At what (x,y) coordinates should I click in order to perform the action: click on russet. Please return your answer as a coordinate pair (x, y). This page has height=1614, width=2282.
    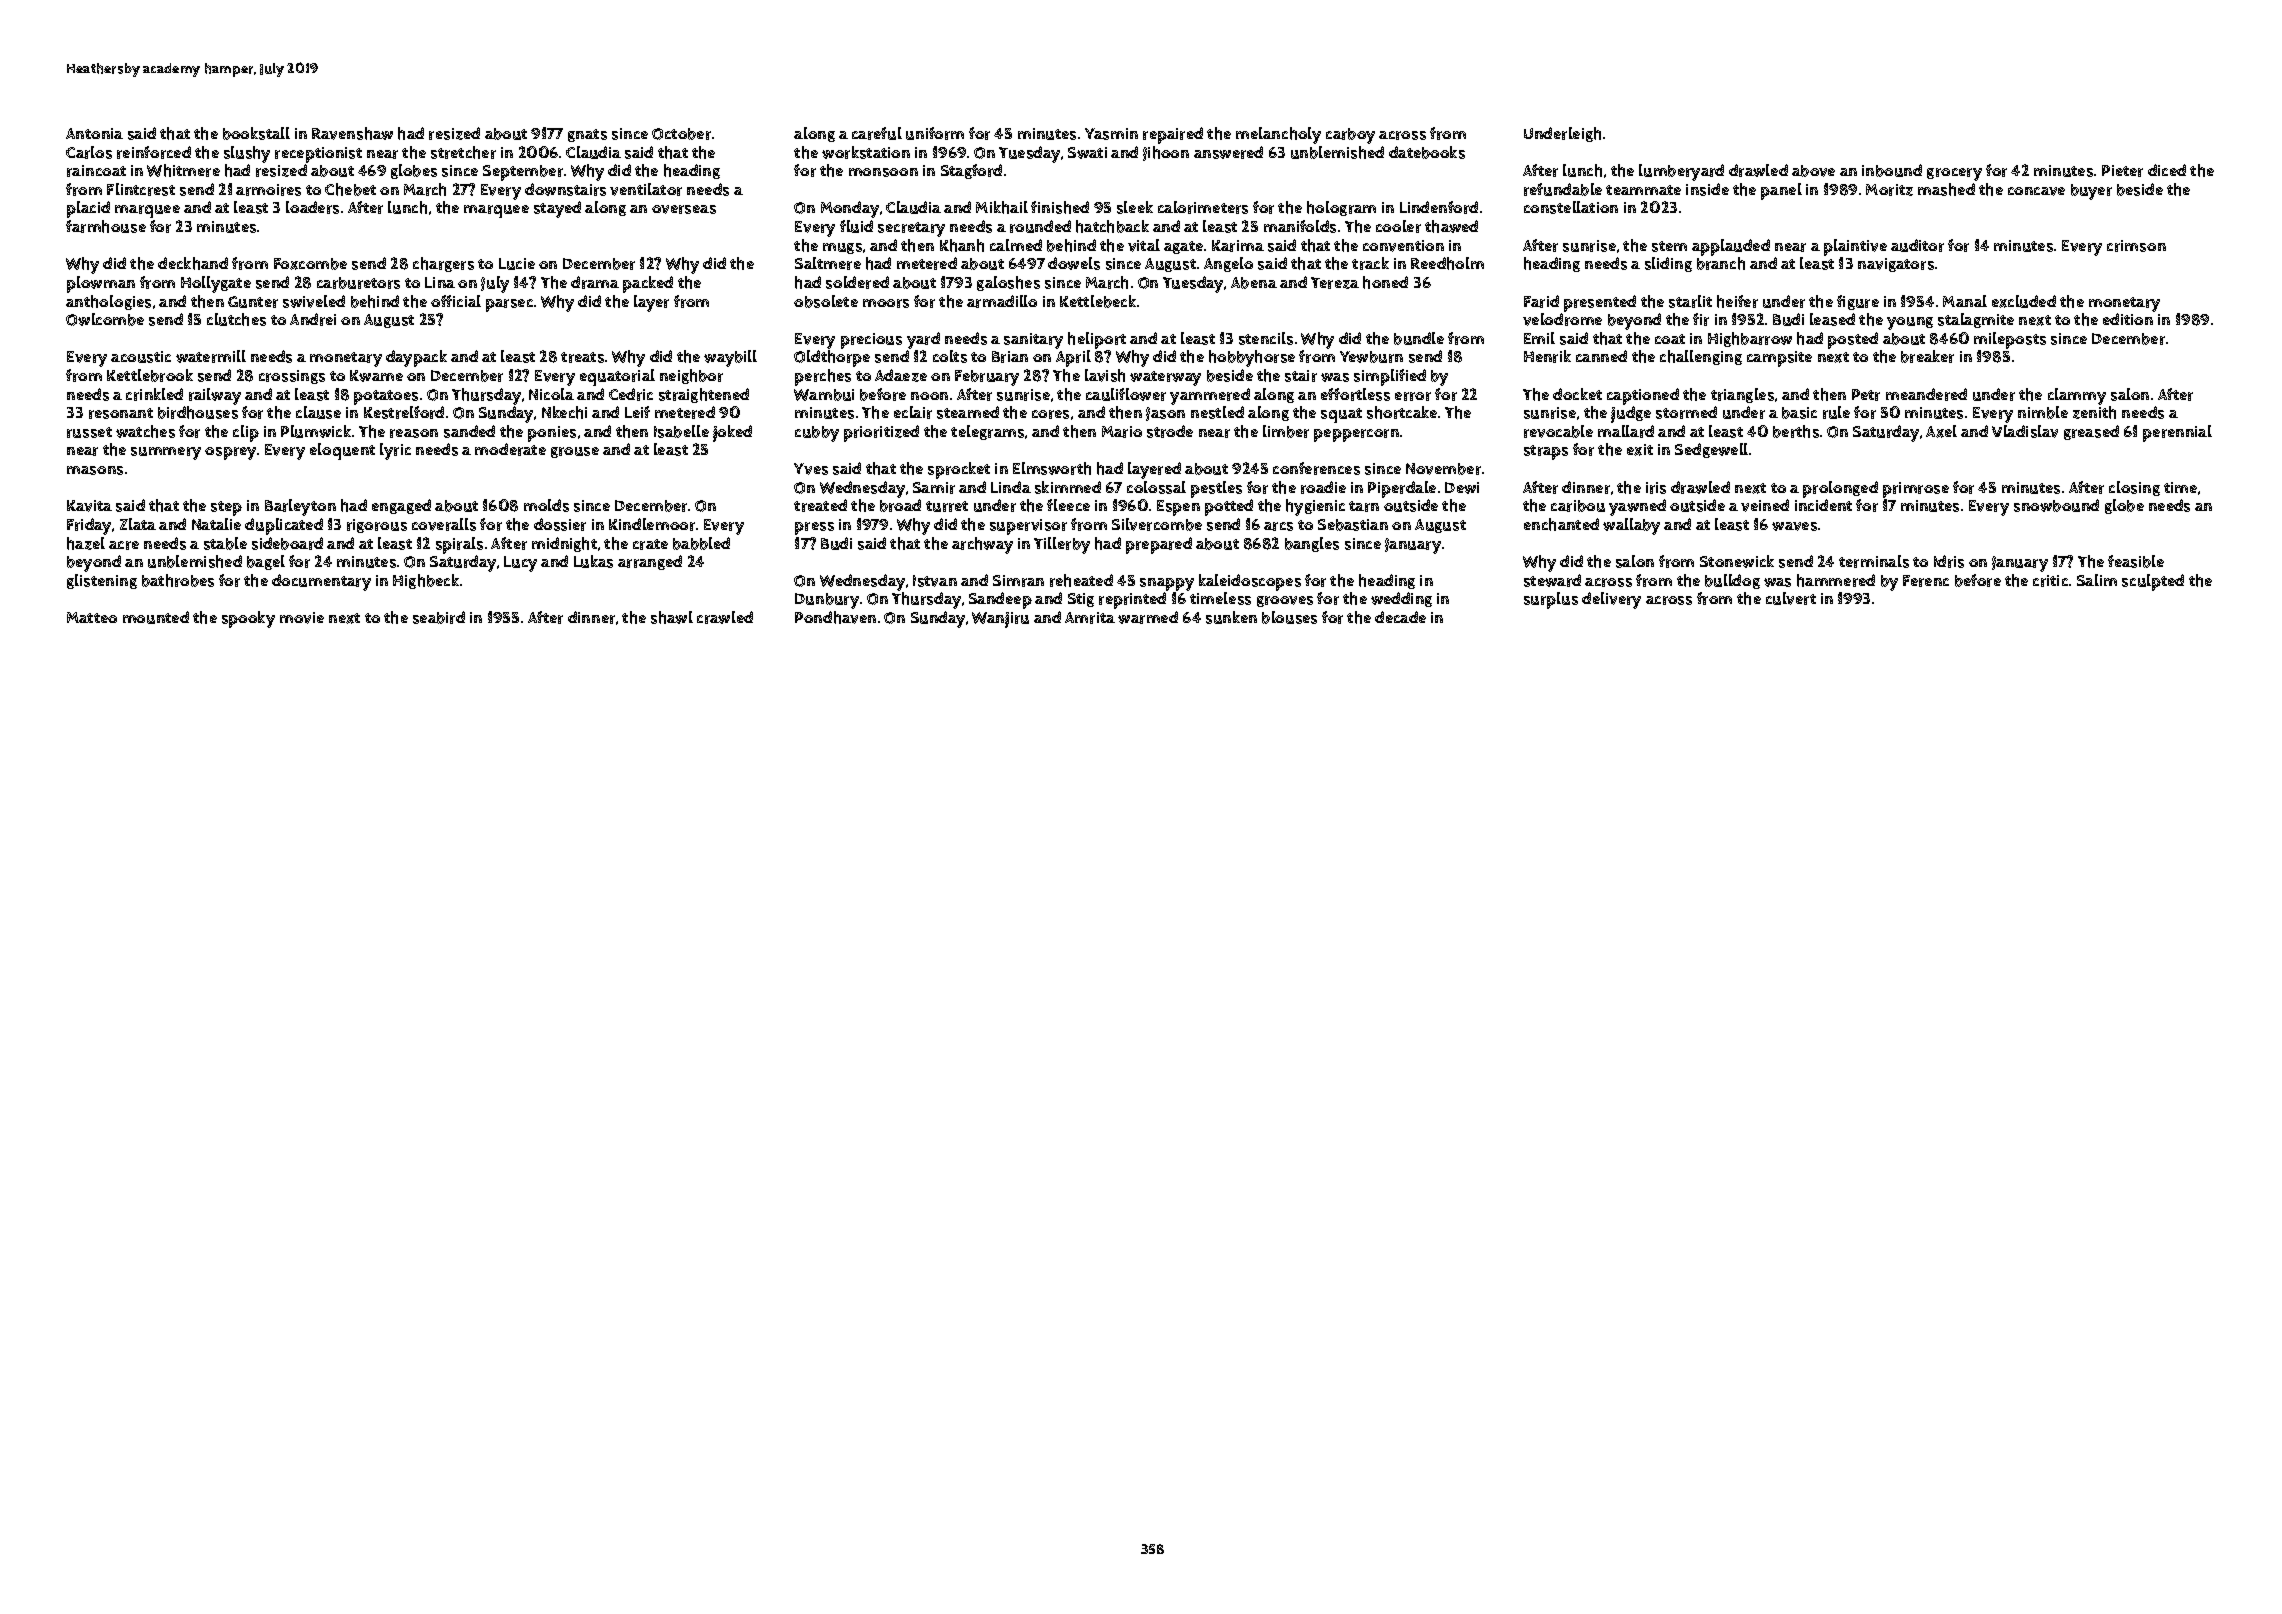
    Looking at the image, I should click on (89, 432).
